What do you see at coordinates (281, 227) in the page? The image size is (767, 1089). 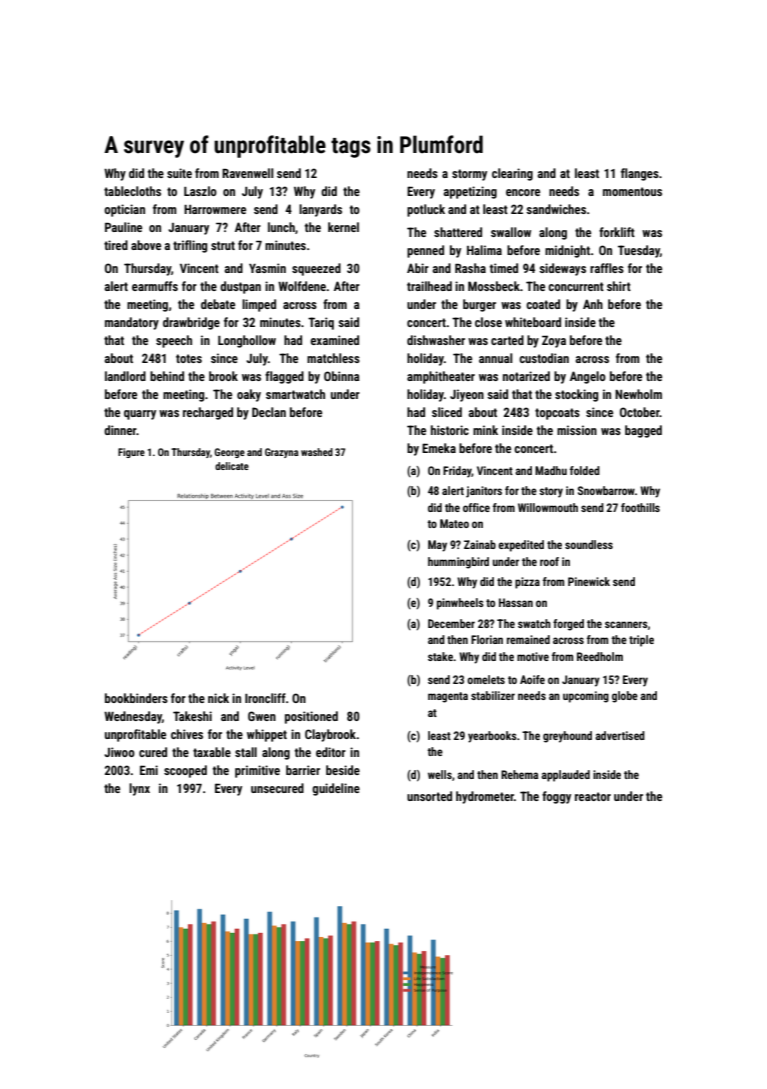 I see `lunch` at bounding box center [281, 227].
